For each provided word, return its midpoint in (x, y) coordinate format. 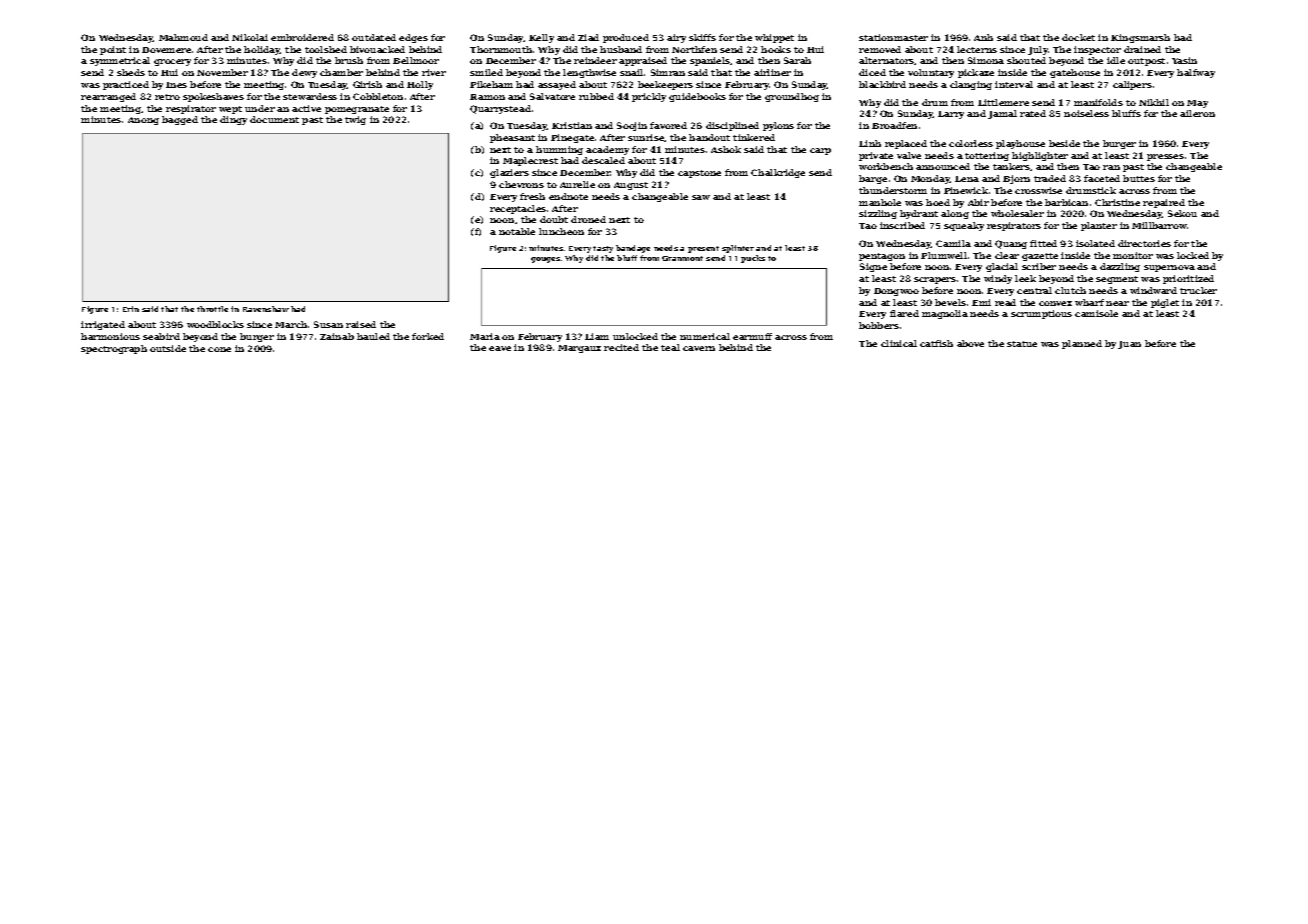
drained (1142, 49)
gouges (545, 260)
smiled (486, 72)
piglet (1165, 303)
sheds (131, 72)
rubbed (596, 96)
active (306, 108)
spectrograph (114, 349)
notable (517, 231)
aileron (1197, 113)
